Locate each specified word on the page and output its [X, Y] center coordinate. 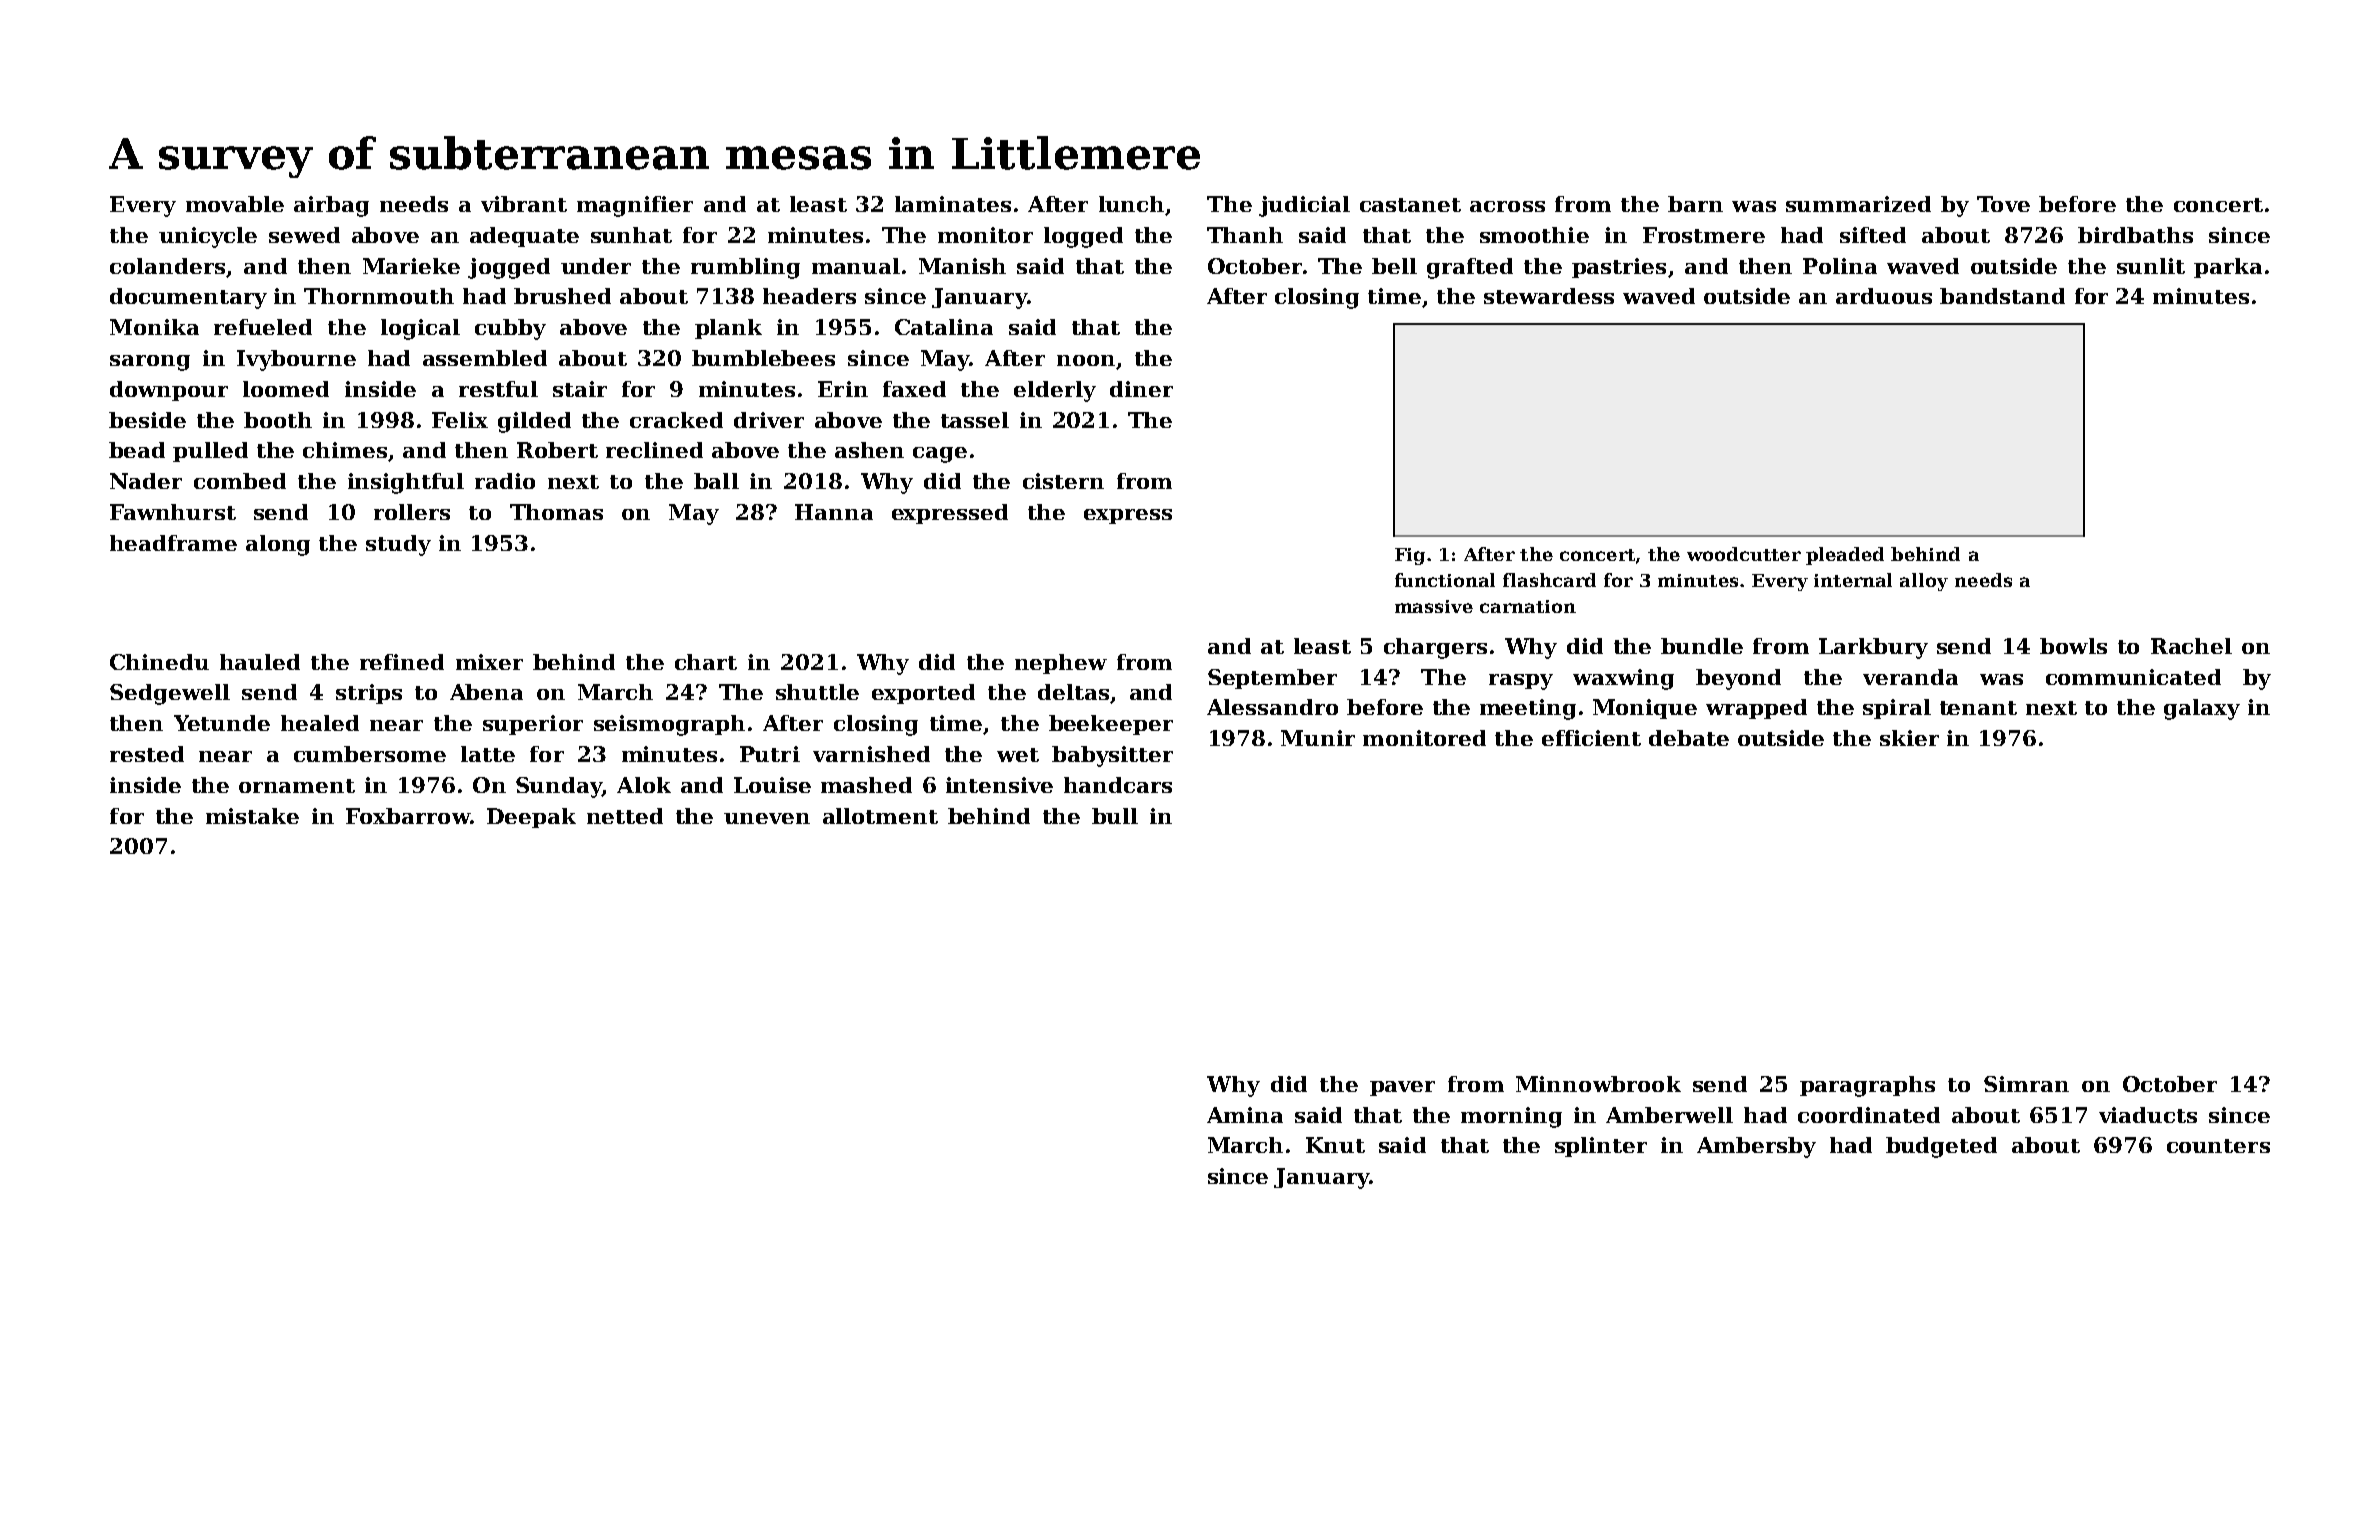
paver [1402, 1088]
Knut [1335, 1145]
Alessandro [1272, 707]
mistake [252, 816]
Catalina [944, 327]
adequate [524, 237]
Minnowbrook [1598, 1084]
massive [1434, 606]
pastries [1619, 268]
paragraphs [1867, 1086]
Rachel [2191, 646]
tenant [1978, 708]
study [398, 545]
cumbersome [370, 754]
